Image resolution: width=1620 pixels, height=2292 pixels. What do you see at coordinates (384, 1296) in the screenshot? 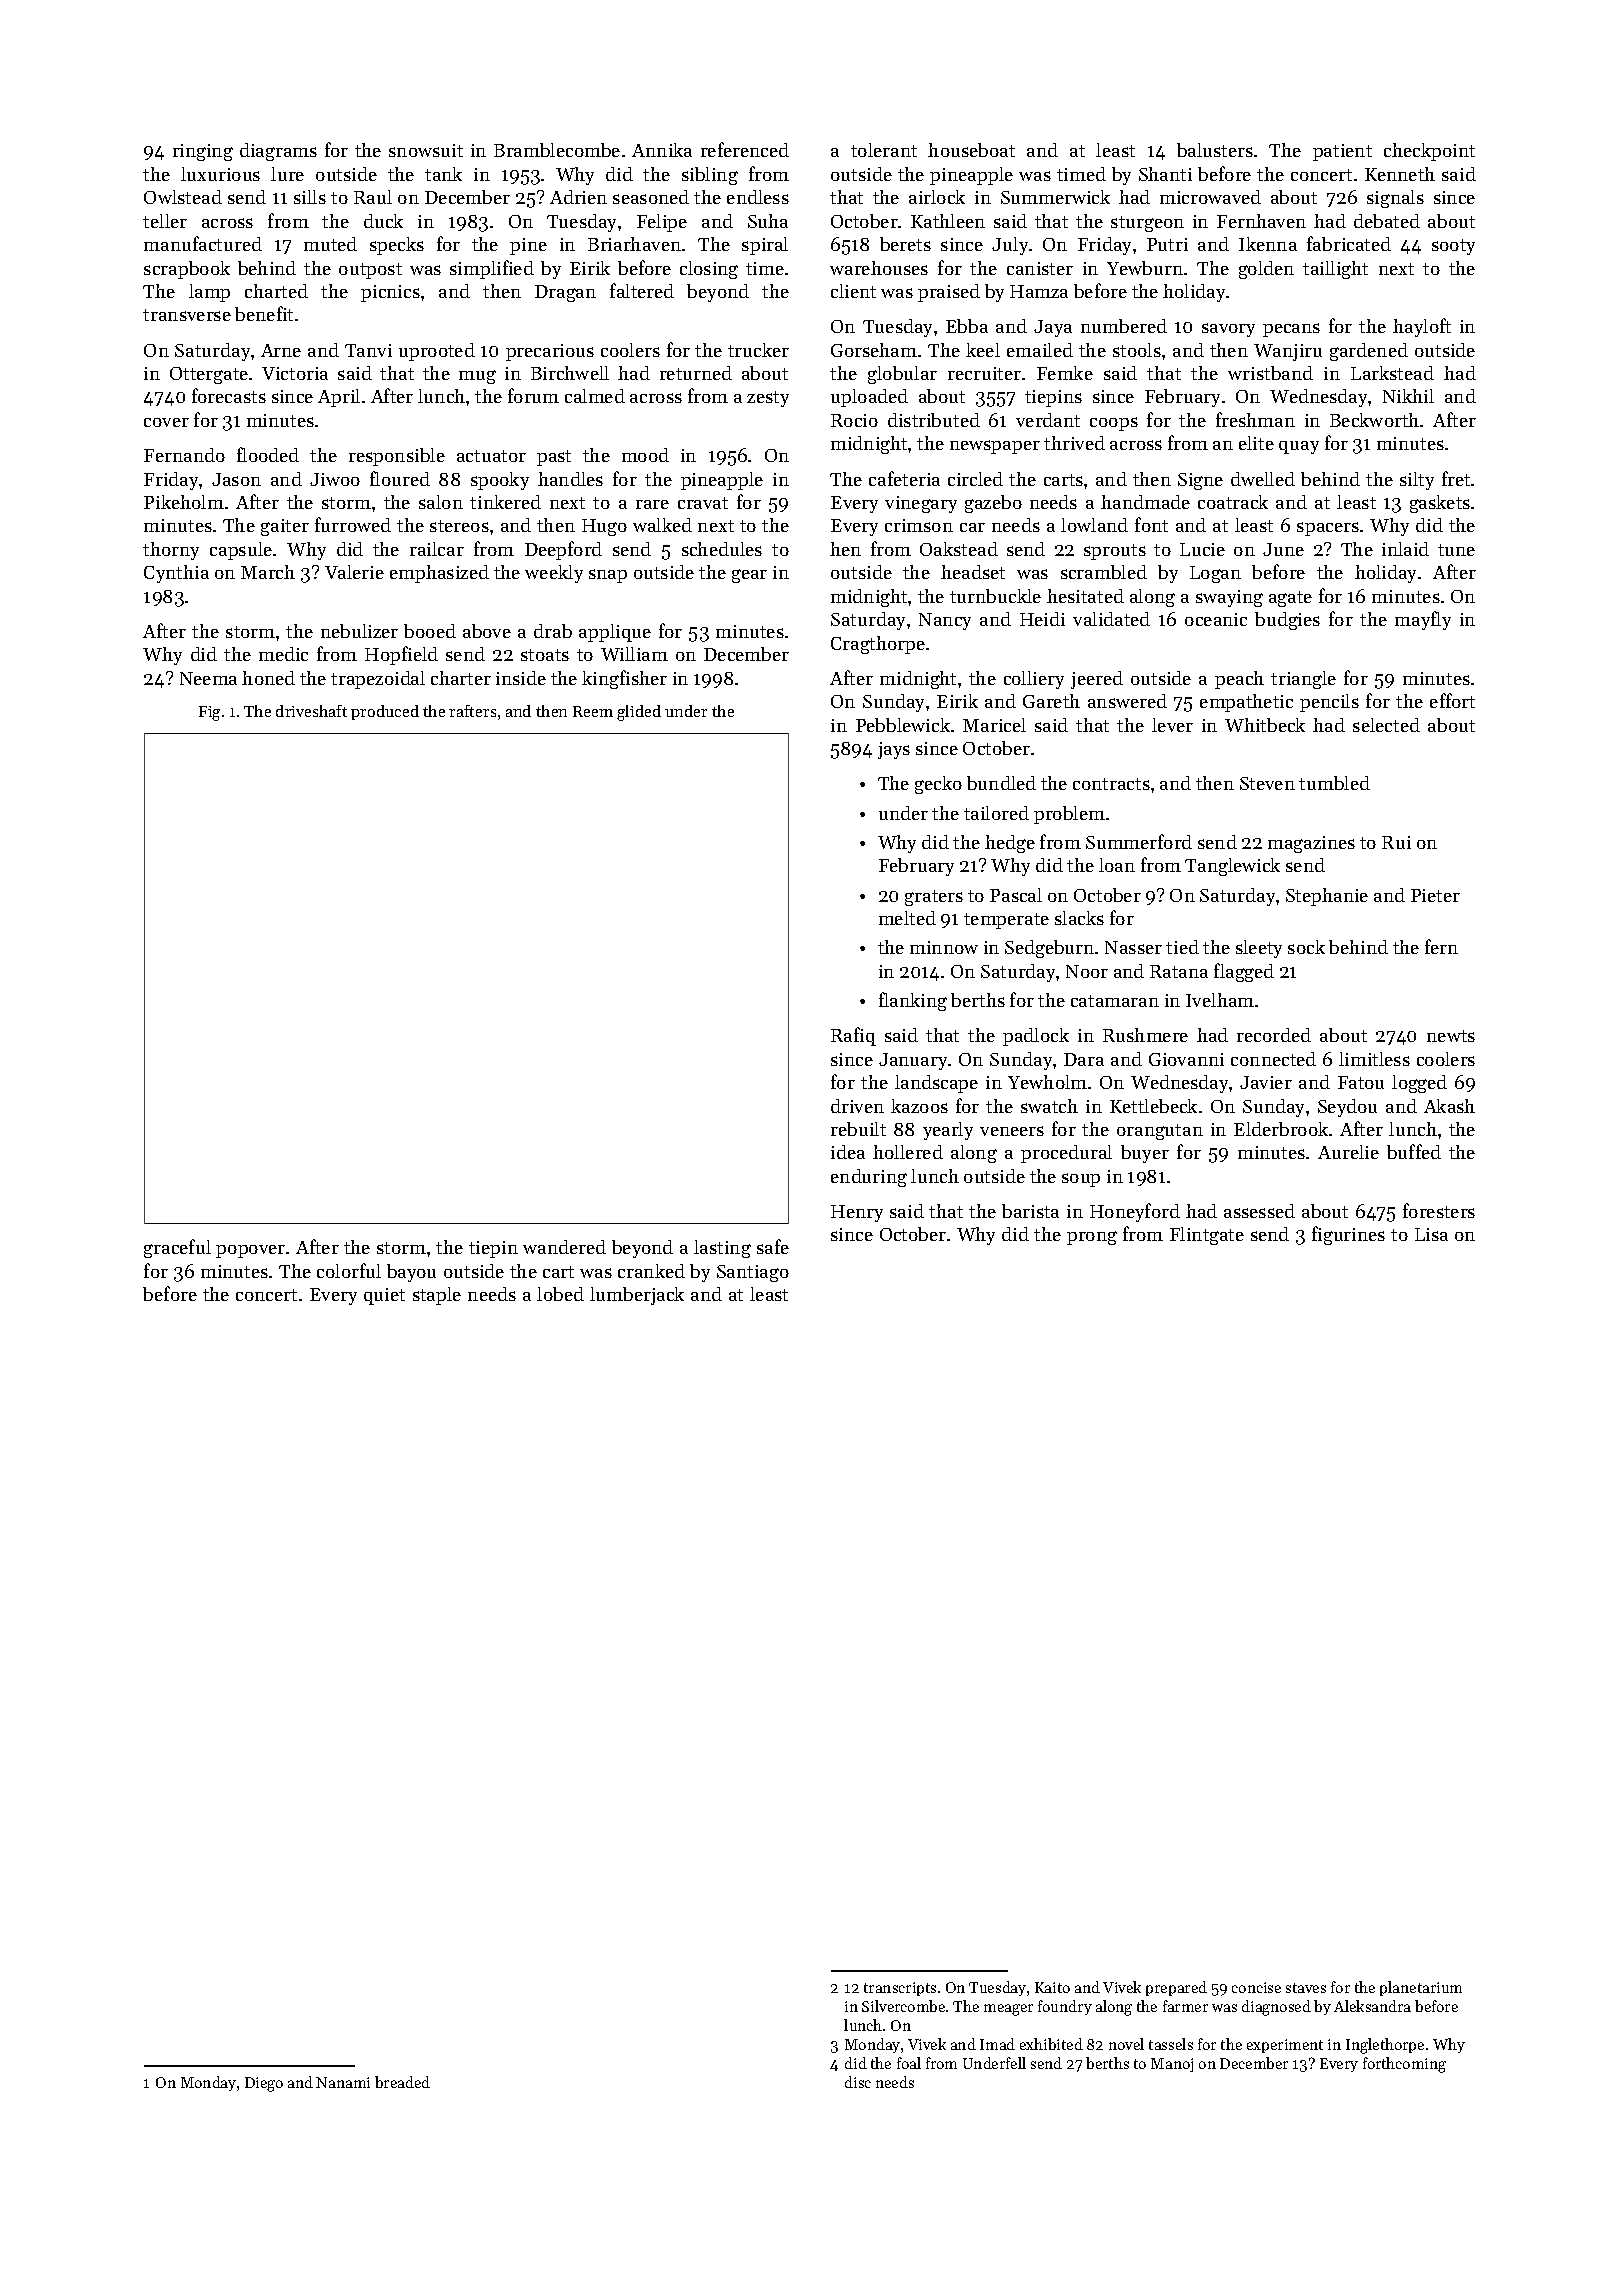
I see `quiet` at bounding box center [384, 1296].
